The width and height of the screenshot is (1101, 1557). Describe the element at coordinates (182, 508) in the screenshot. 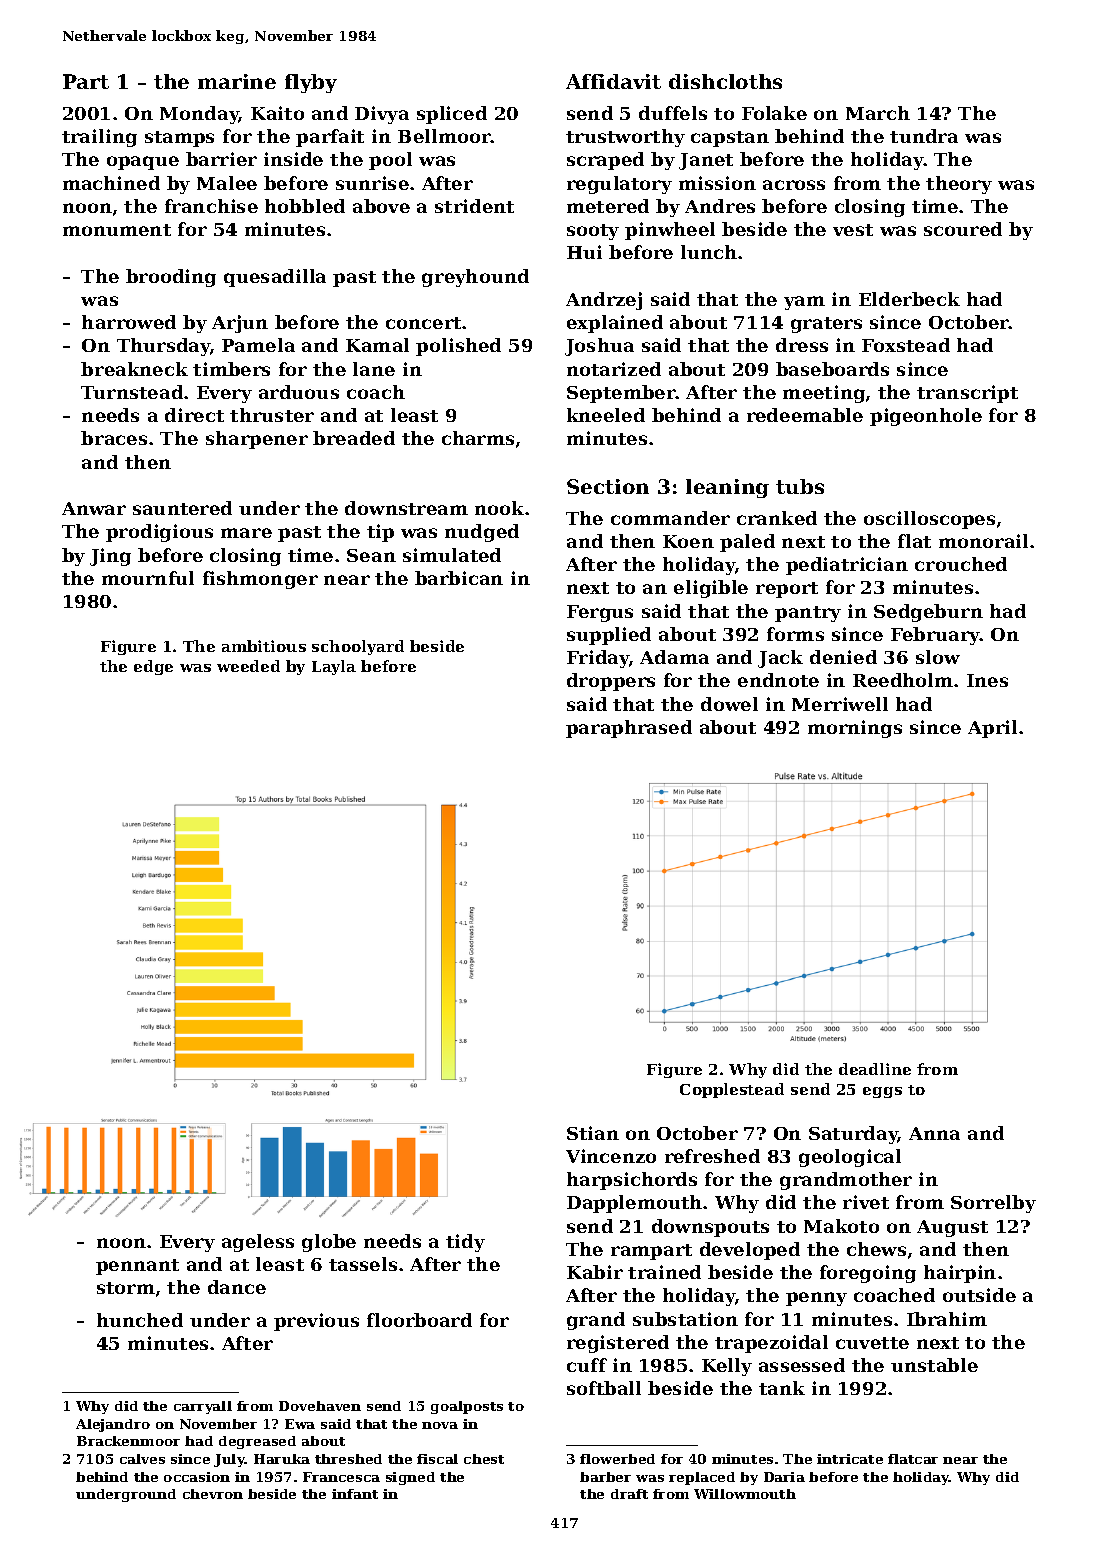

I see `sauntered` at that location.
